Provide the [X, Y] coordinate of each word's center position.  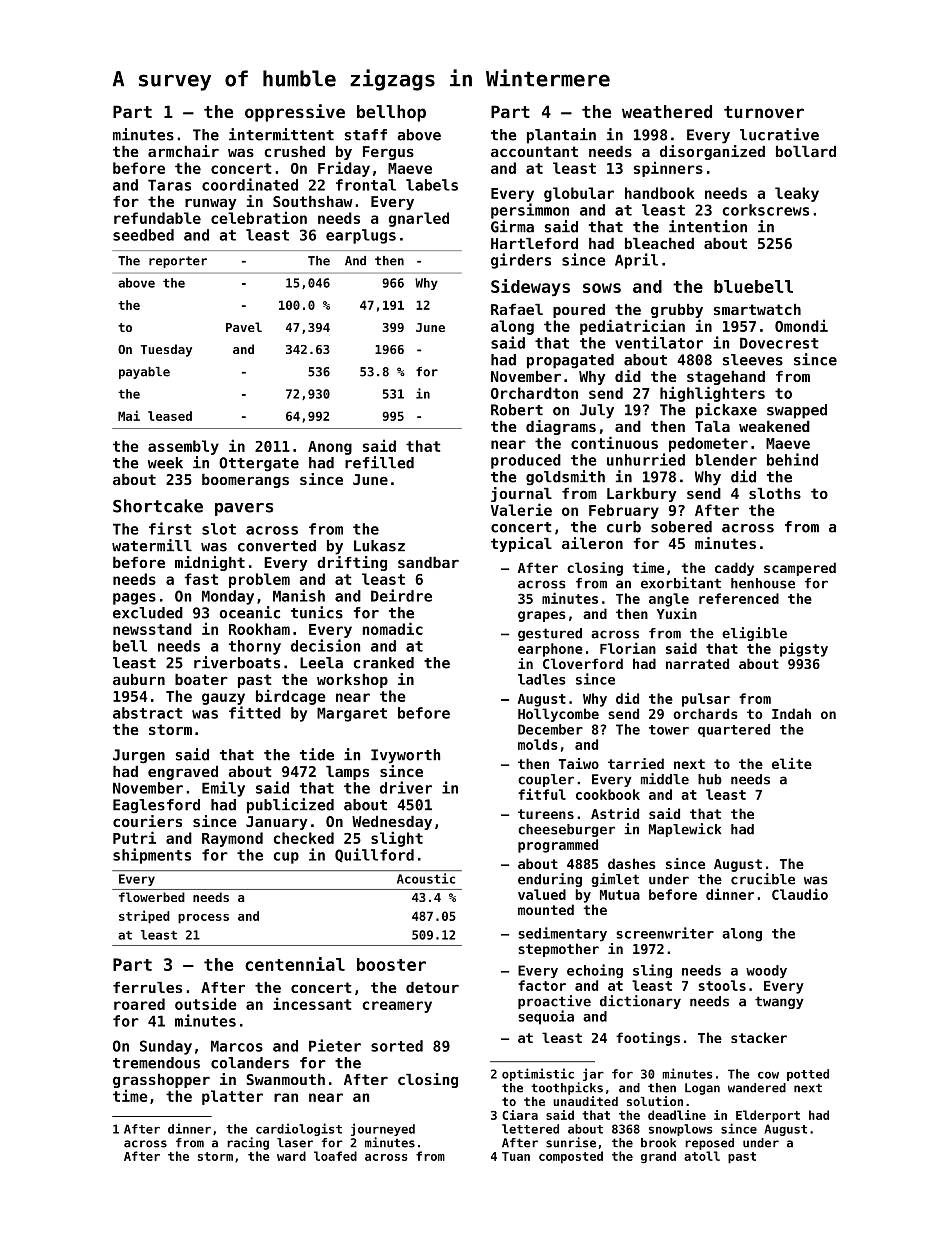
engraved [183, 773]
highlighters [712, 394]
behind [792, 459]
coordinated [250, 184]
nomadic [392, 628]
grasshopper [161, 1081]
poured [579, 311]
